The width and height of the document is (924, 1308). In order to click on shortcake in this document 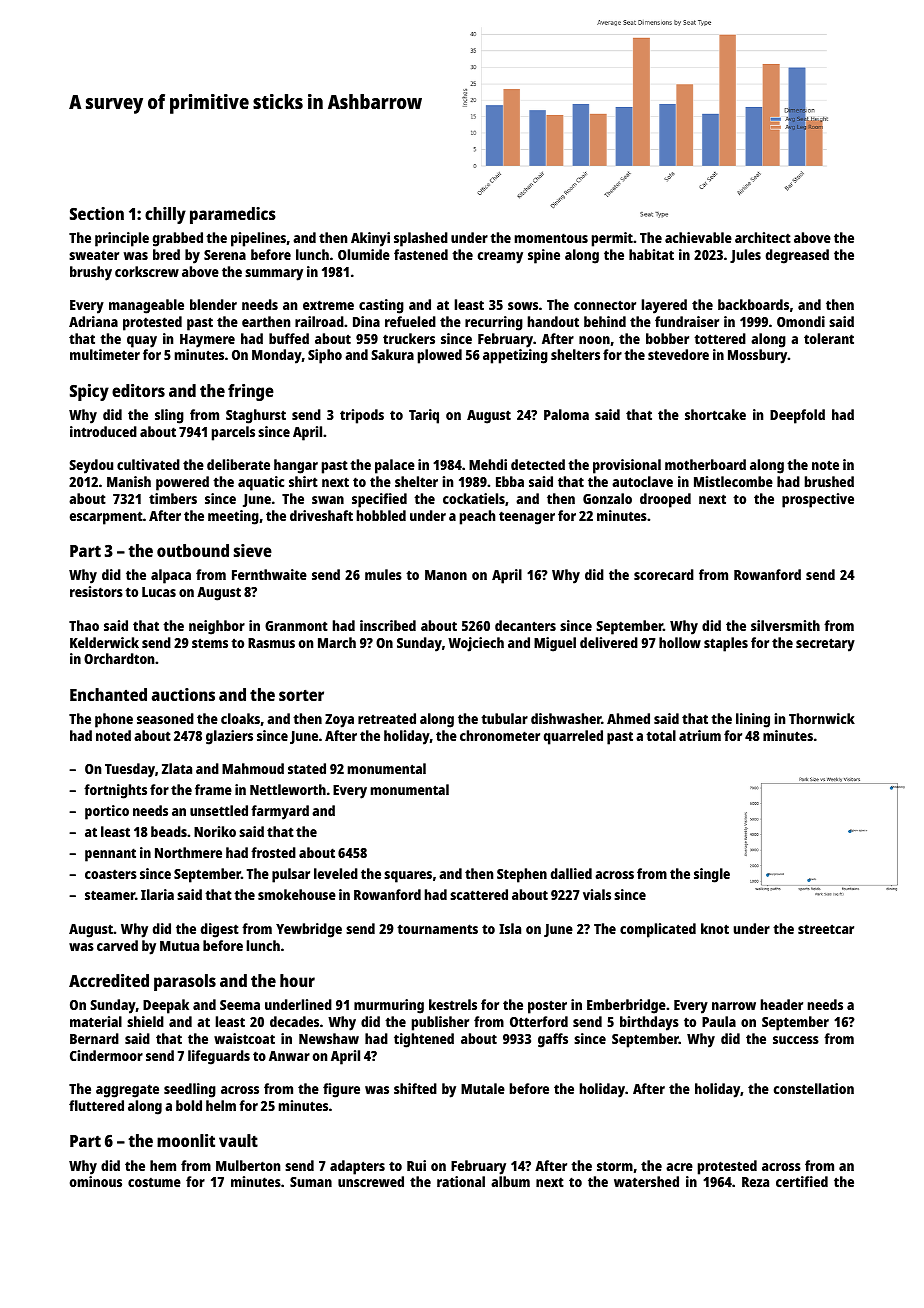, I will do `click(715, 414)`.
